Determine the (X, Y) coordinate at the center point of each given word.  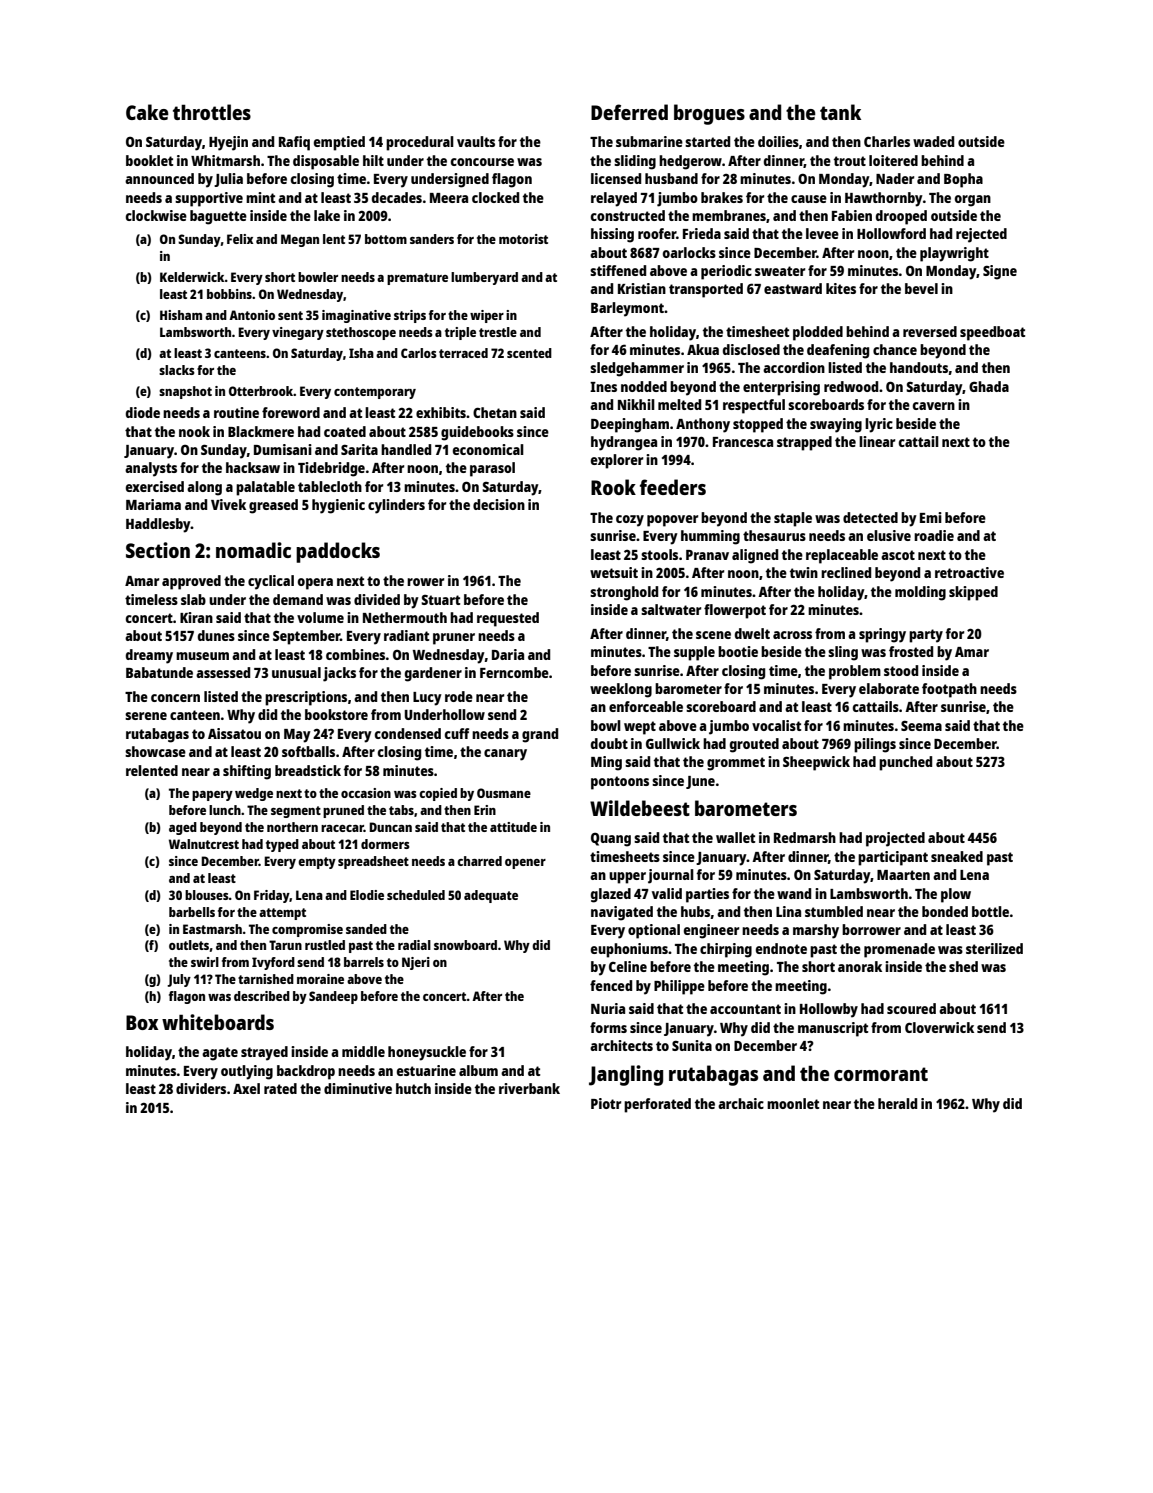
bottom (386, 239)
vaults (476, 141)
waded (933, 141)
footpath (949, 690)
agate (220, 1054)
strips (410, 316)
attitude (513, 827)
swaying (836, 425)
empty (317, 863)
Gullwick (673, 743)
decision (499, 504)
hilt (373, 160)
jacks (339, 674)
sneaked (957, 856)
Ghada (989, 386)
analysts (151, 469)
